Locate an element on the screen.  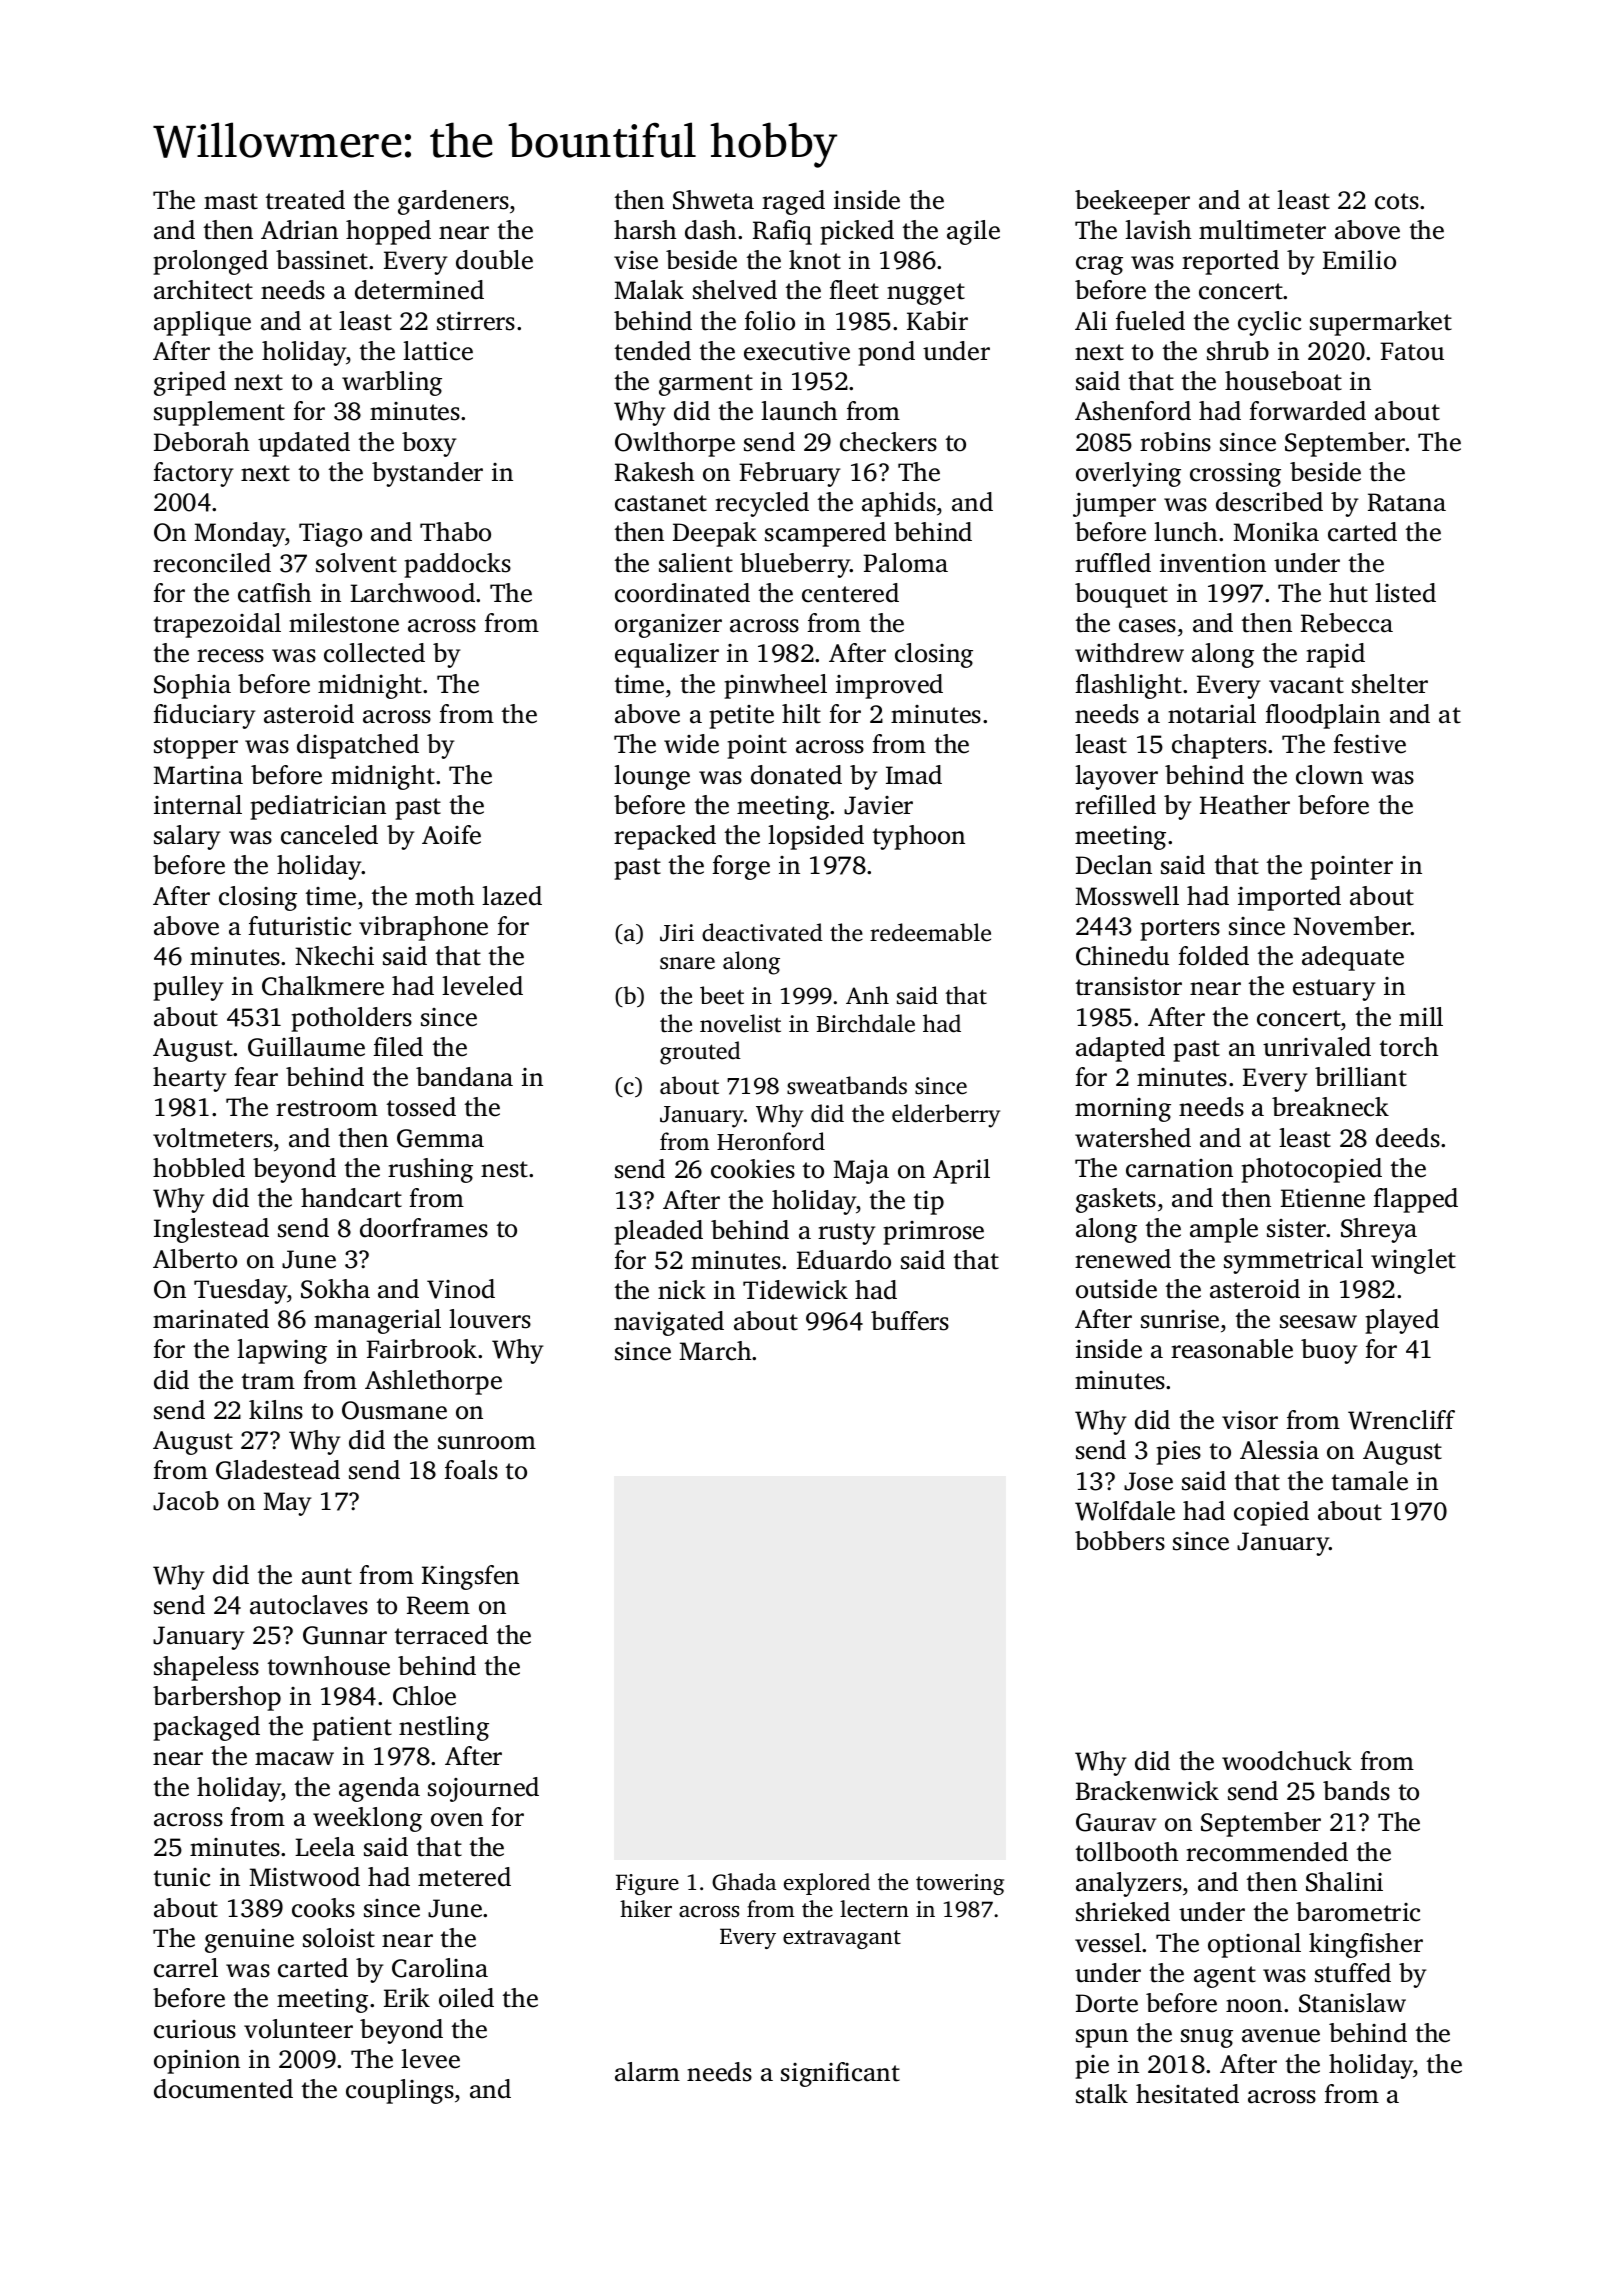
gaskets is located at coordinates (1116, 1200).
